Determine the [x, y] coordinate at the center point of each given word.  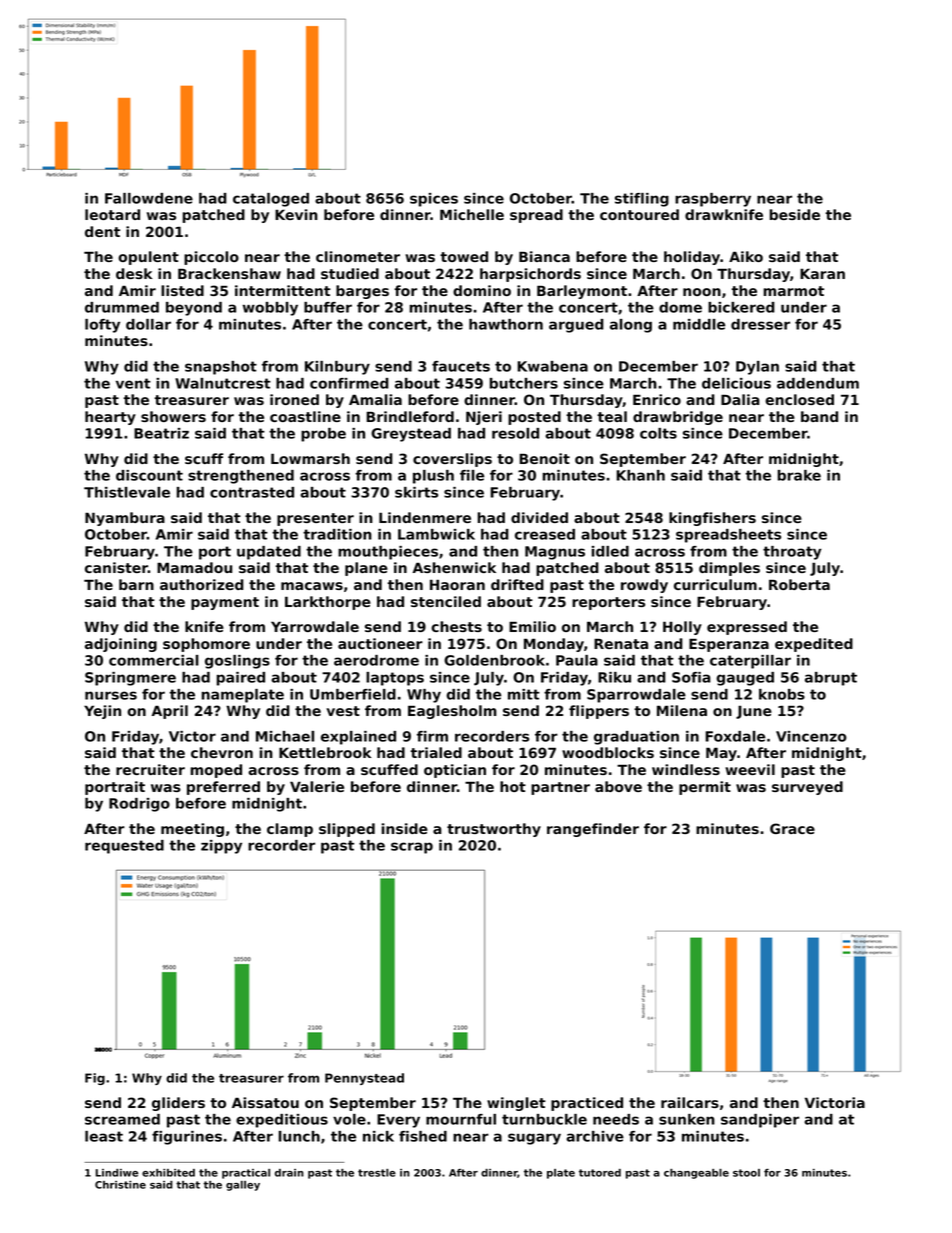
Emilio [532, 626]
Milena [682, 710]
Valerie [317, 786]
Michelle [472, 214]
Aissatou [265, 1102]
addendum [818, 383]
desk [134, 273]
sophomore [206, 645]
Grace [792, 828]
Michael [285, 736]
